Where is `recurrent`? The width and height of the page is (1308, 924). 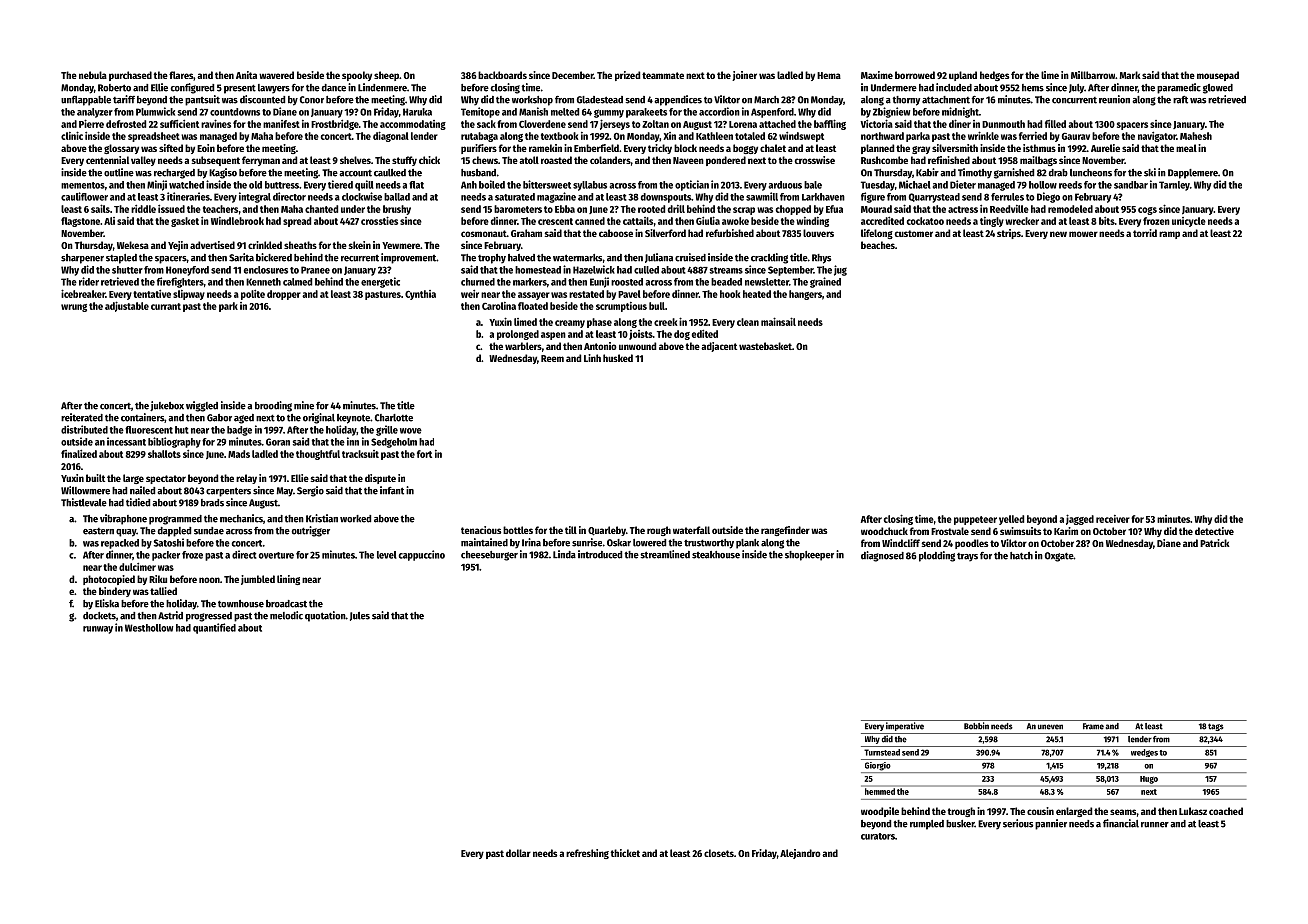 recurrent is located at coordinates (360, 258).
